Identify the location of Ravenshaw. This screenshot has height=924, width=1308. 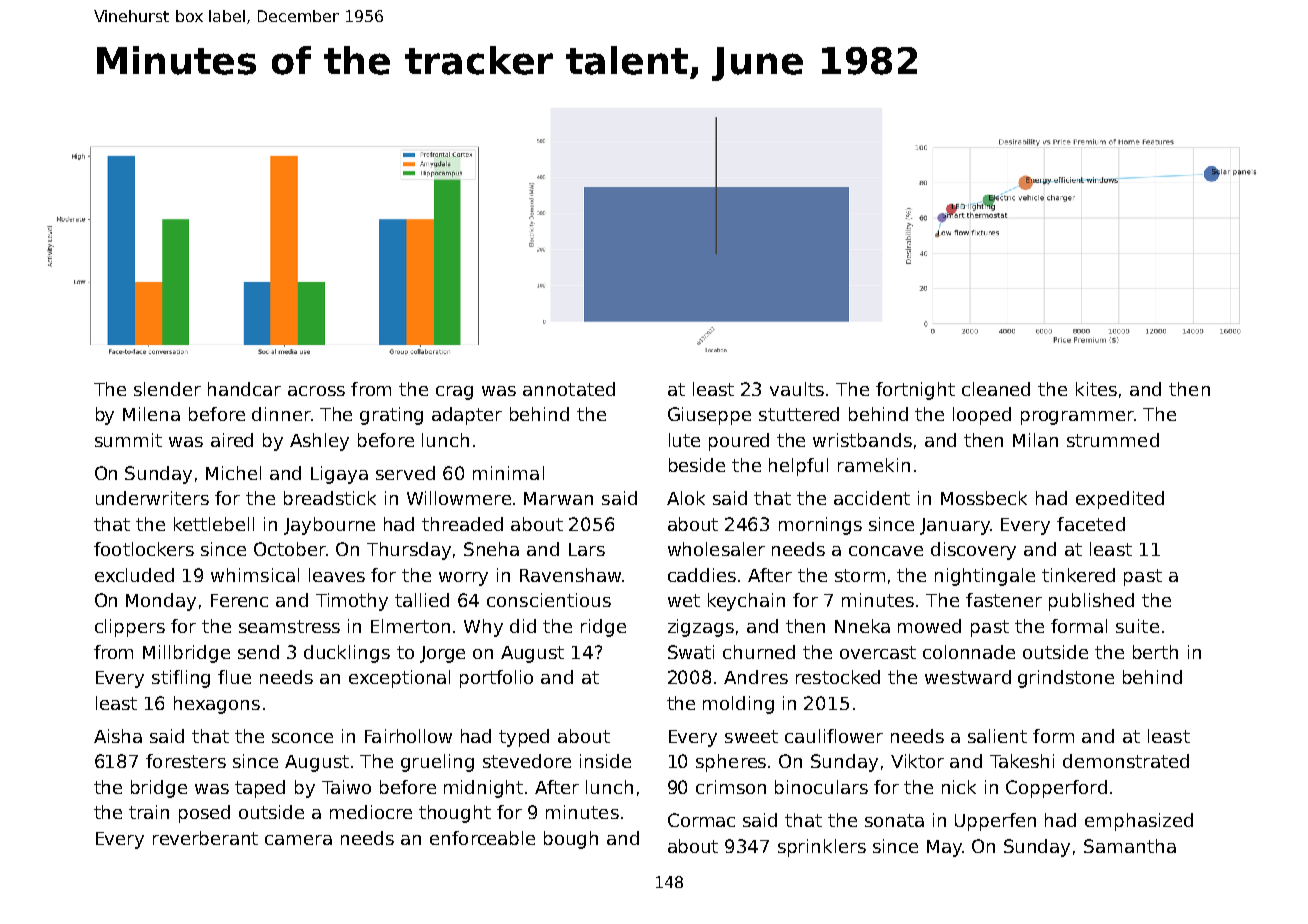
(570, 575).
